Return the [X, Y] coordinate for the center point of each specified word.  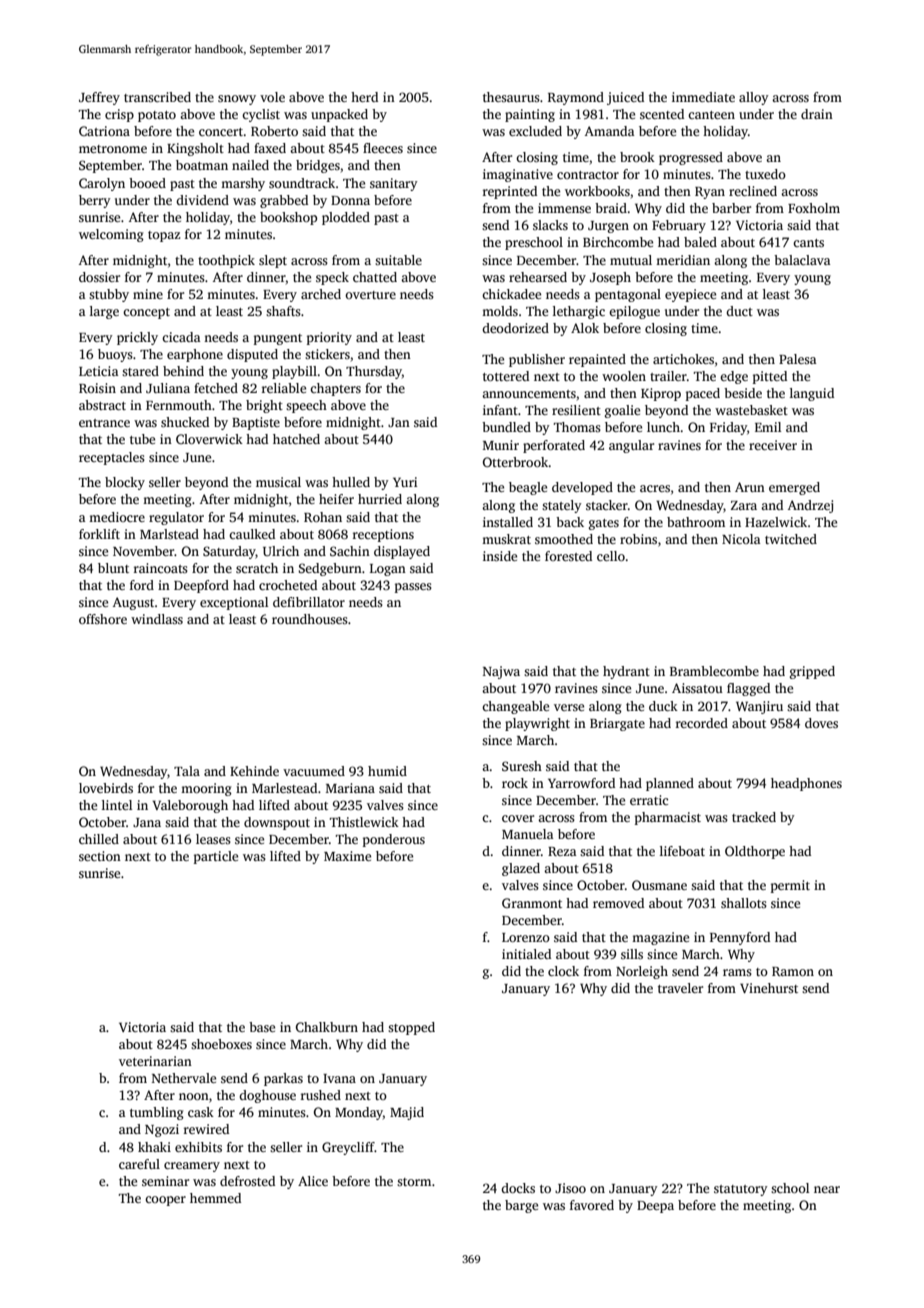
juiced [625, 98]
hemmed [215, 1198]
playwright [537, 724]
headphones [806, 784]
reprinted [510, 192]
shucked [185, 422]
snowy [237, 100]
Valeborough [190, 806]
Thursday [374, 372]
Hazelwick [776, 522]
